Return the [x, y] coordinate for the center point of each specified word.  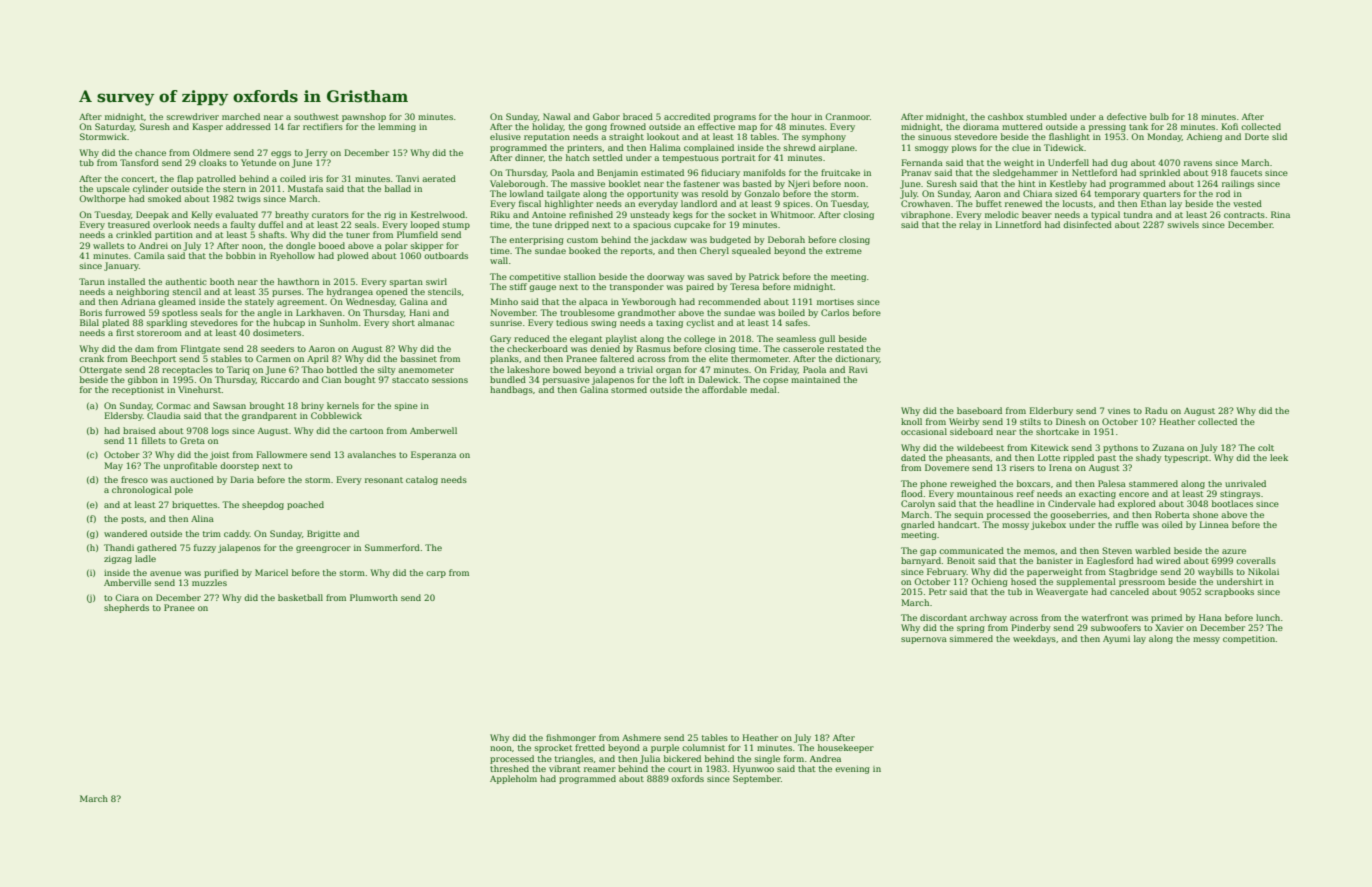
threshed [509, 768]
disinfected [1087, 224]
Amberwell [433, 430]
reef [1025, 493]
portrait [739, 159]
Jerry [316, 153]
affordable [724, 389]
